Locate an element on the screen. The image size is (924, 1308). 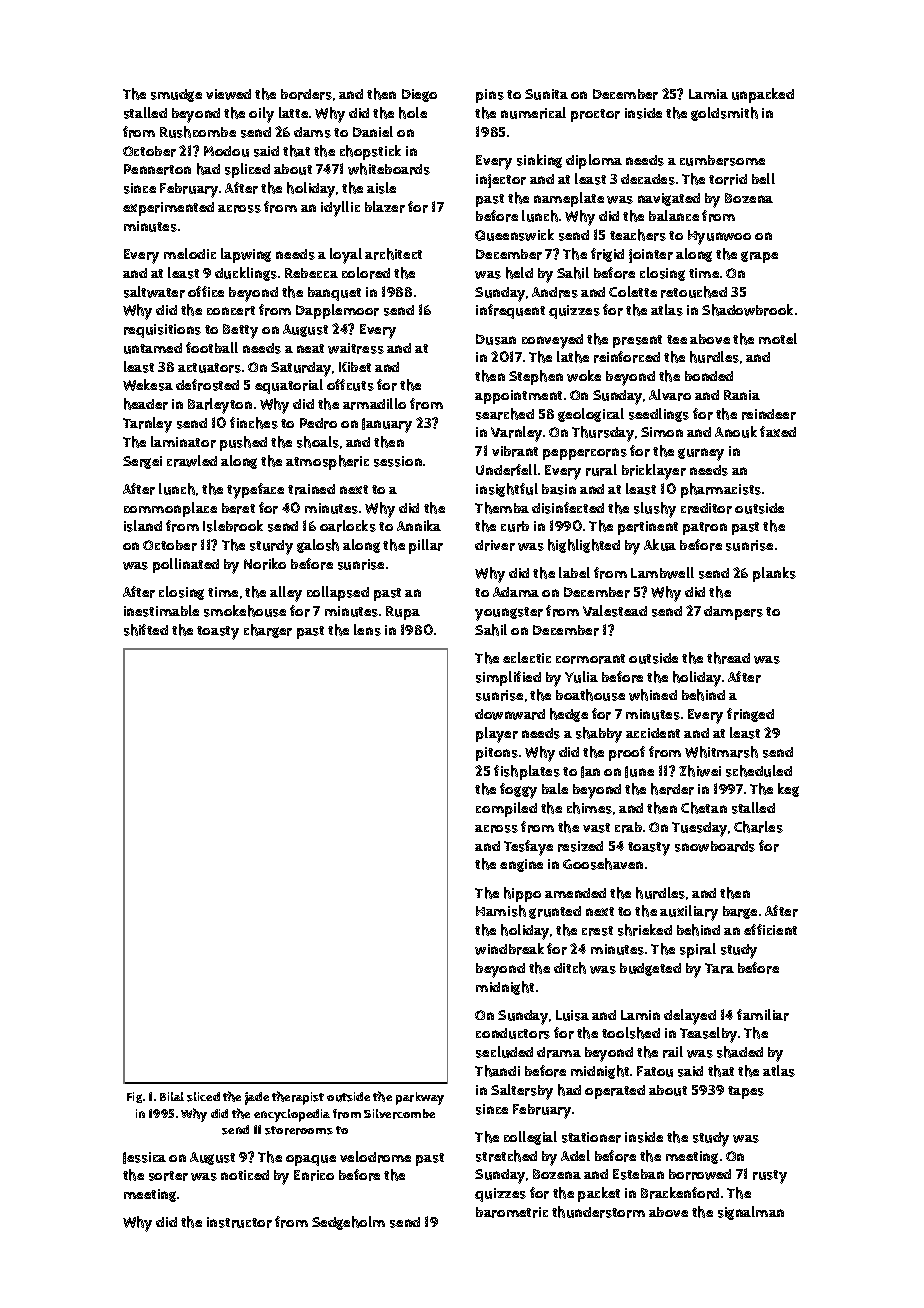
pins is located at coordinates (490, 96).
